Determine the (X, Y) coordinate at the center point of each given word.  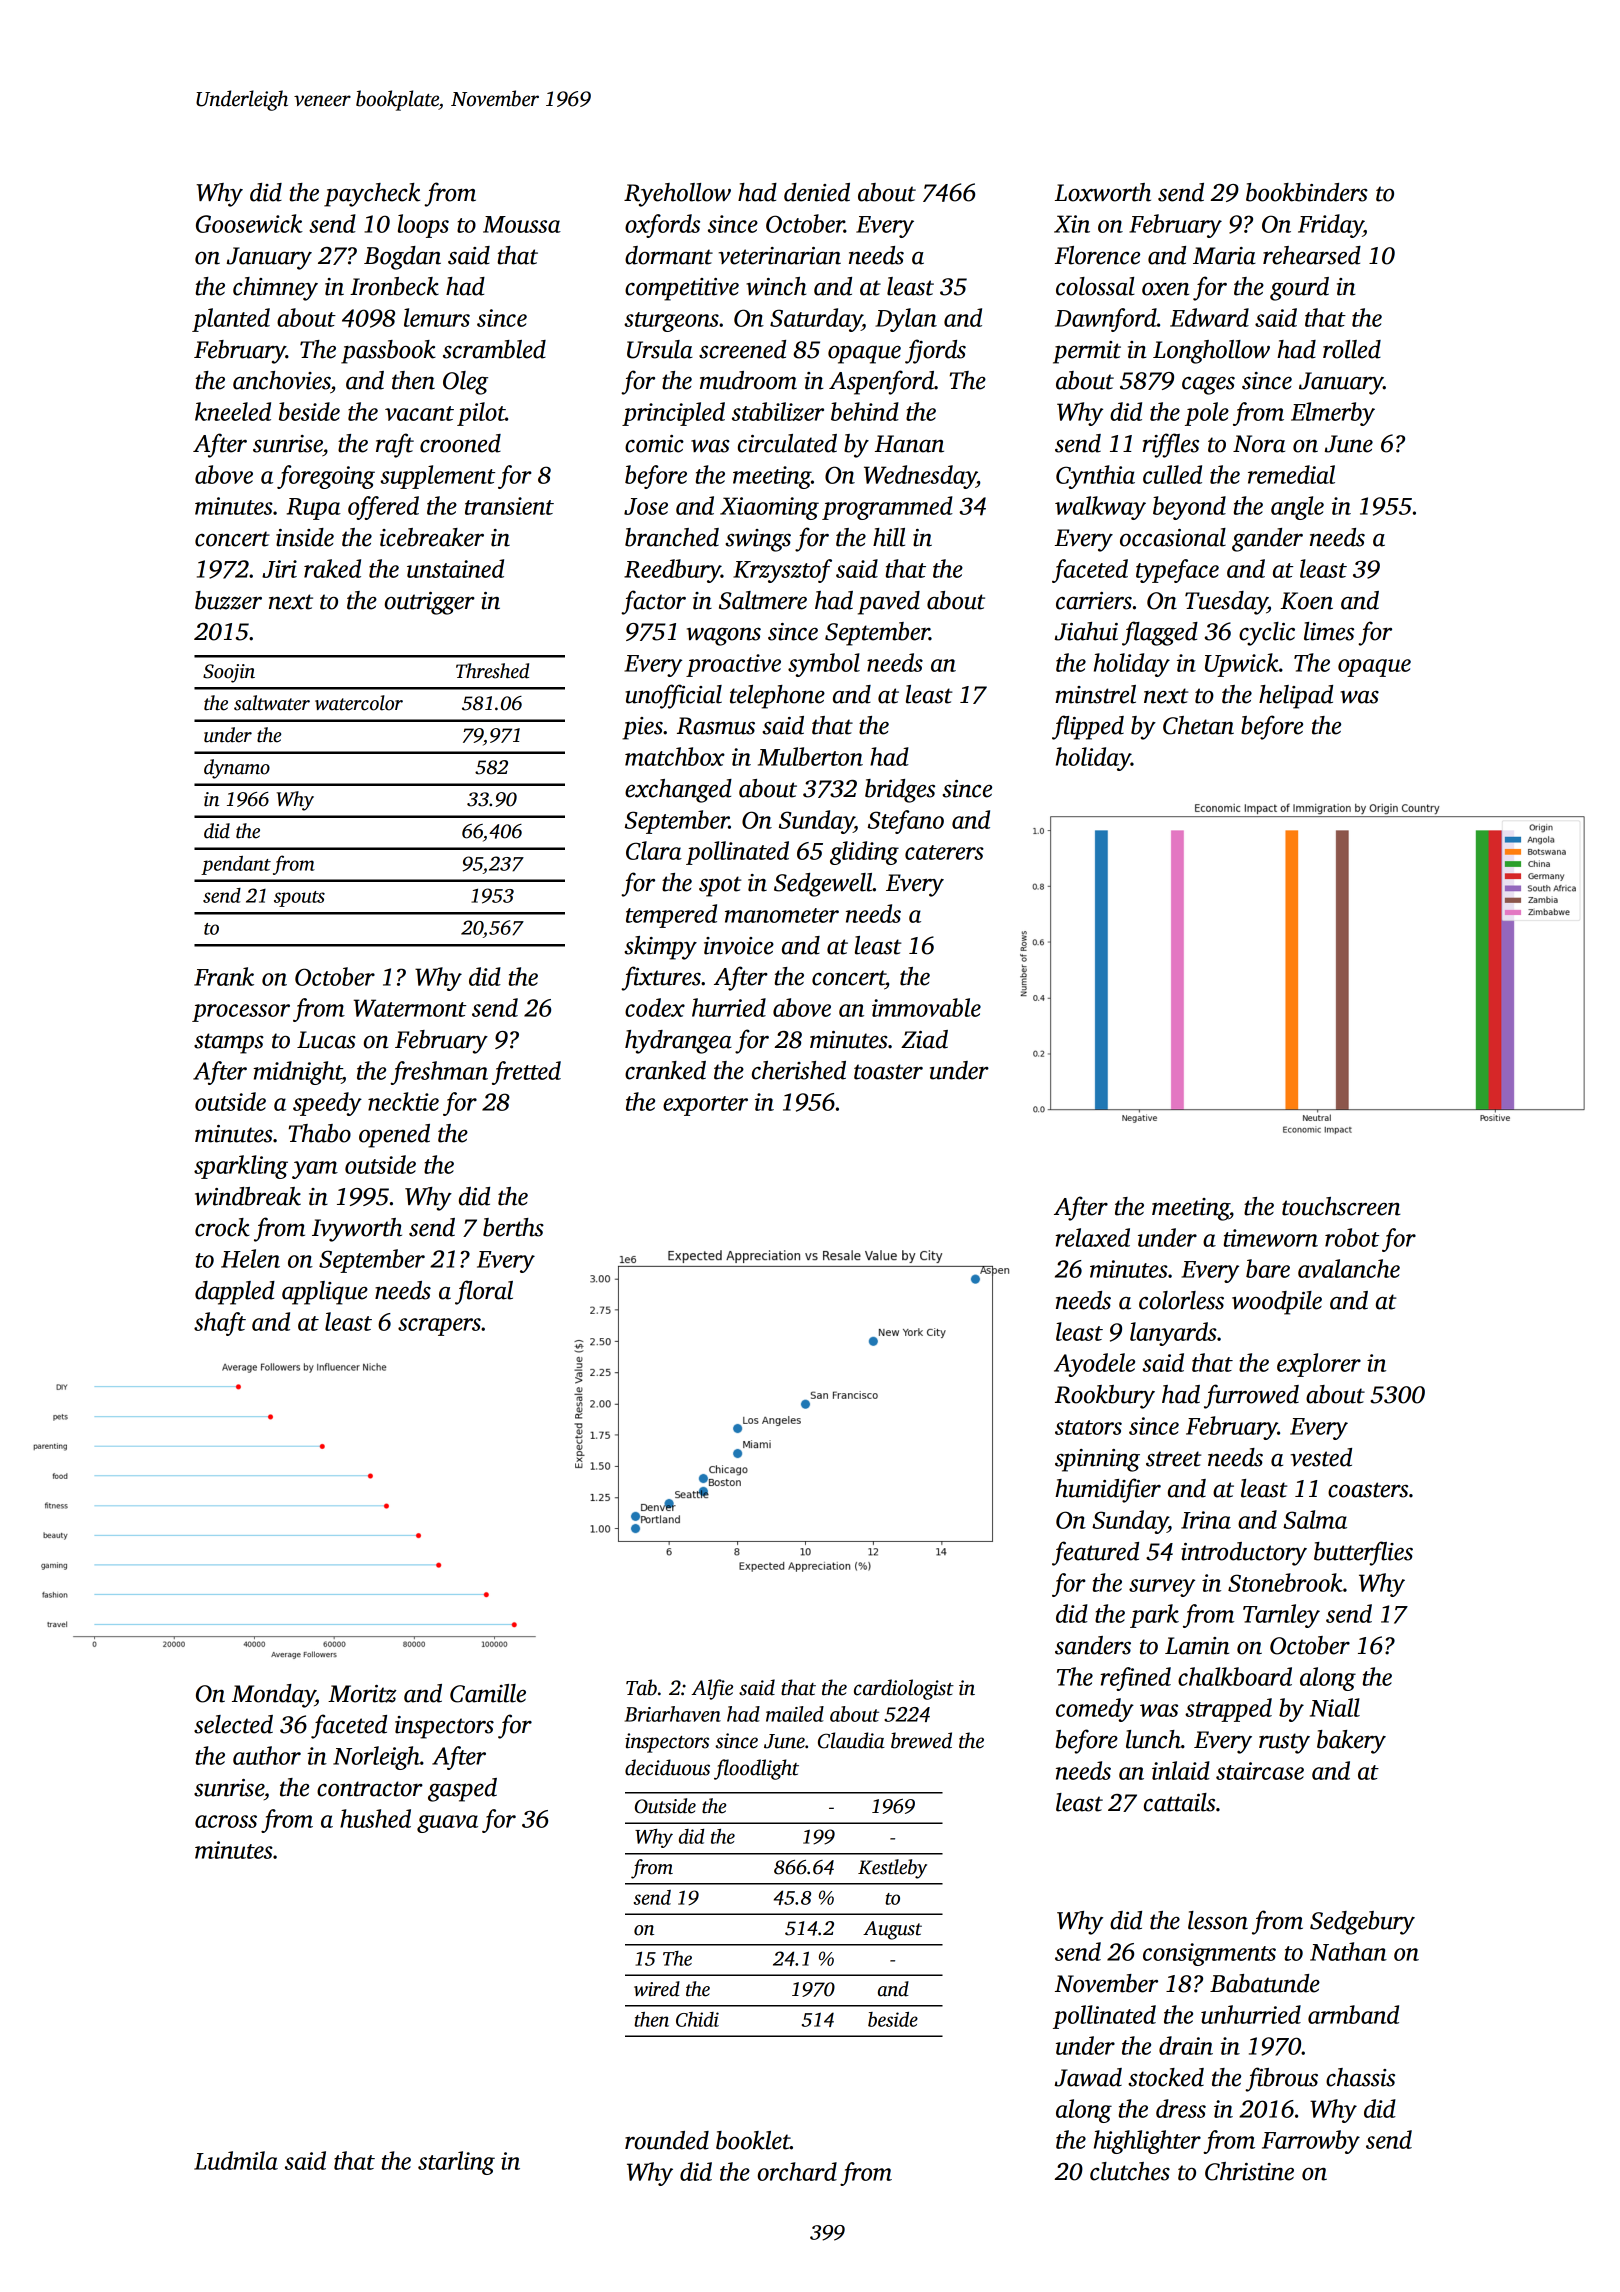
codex (655, 1007)
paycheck (372, 195)
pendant (236, 865)
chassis (1360, 2077)
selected (233, 1724)
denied (817, 192)
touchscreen (1341, 1206)
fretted (526, 1073)
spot (720, 886)
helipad (1296, 697)
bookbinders (1307, 192)
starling (456, 2163)
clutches (1130, 2171)
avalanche (1349, 1268)
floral (484, 1292)
